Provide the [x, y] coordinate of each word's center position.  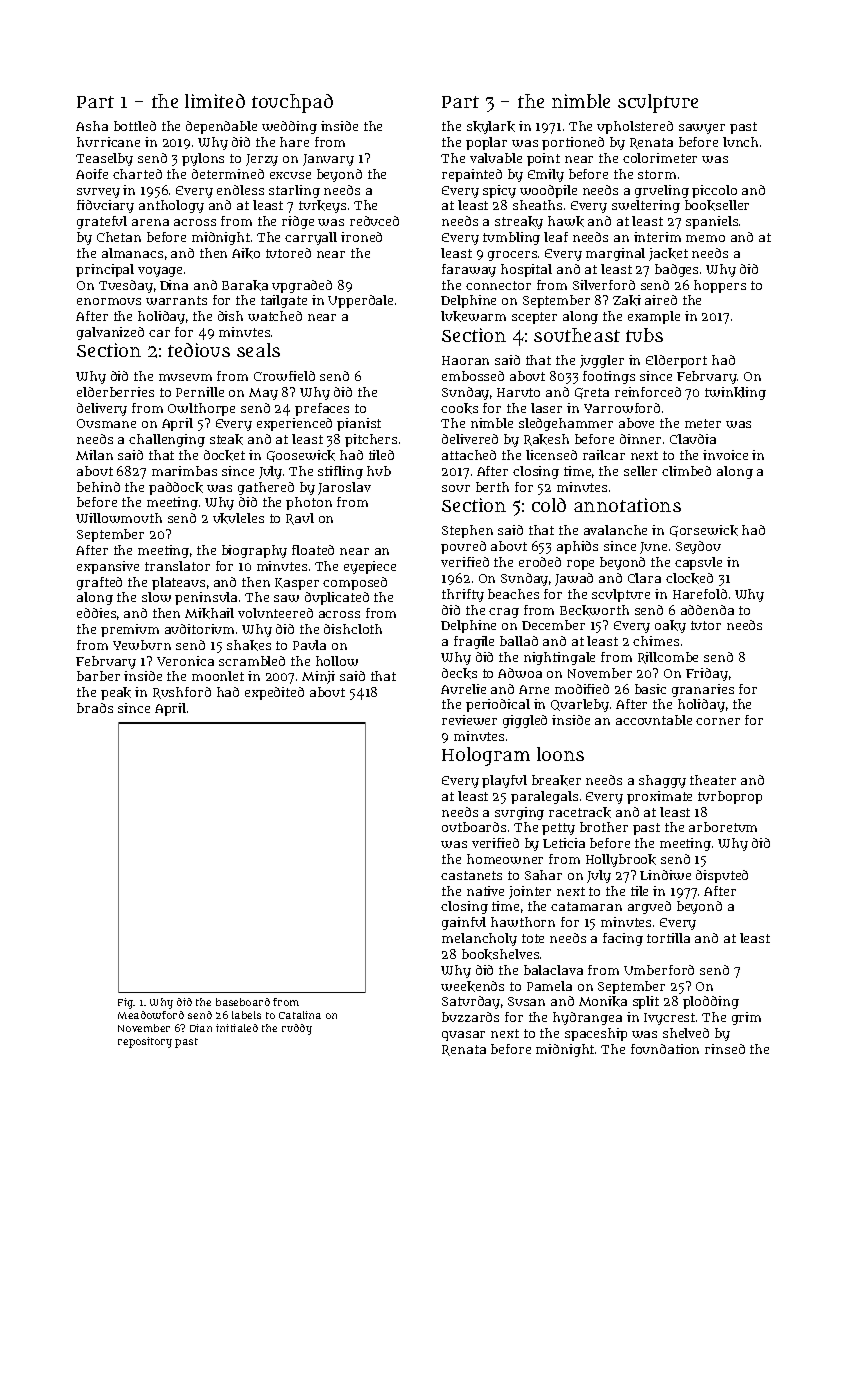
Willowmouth [119, 518]
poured [463, 547]
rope [580, 565]
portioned [573, 143]
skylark [491, 127]
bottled [135, 126]
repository [145, 1042]
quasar [463, 1036]
